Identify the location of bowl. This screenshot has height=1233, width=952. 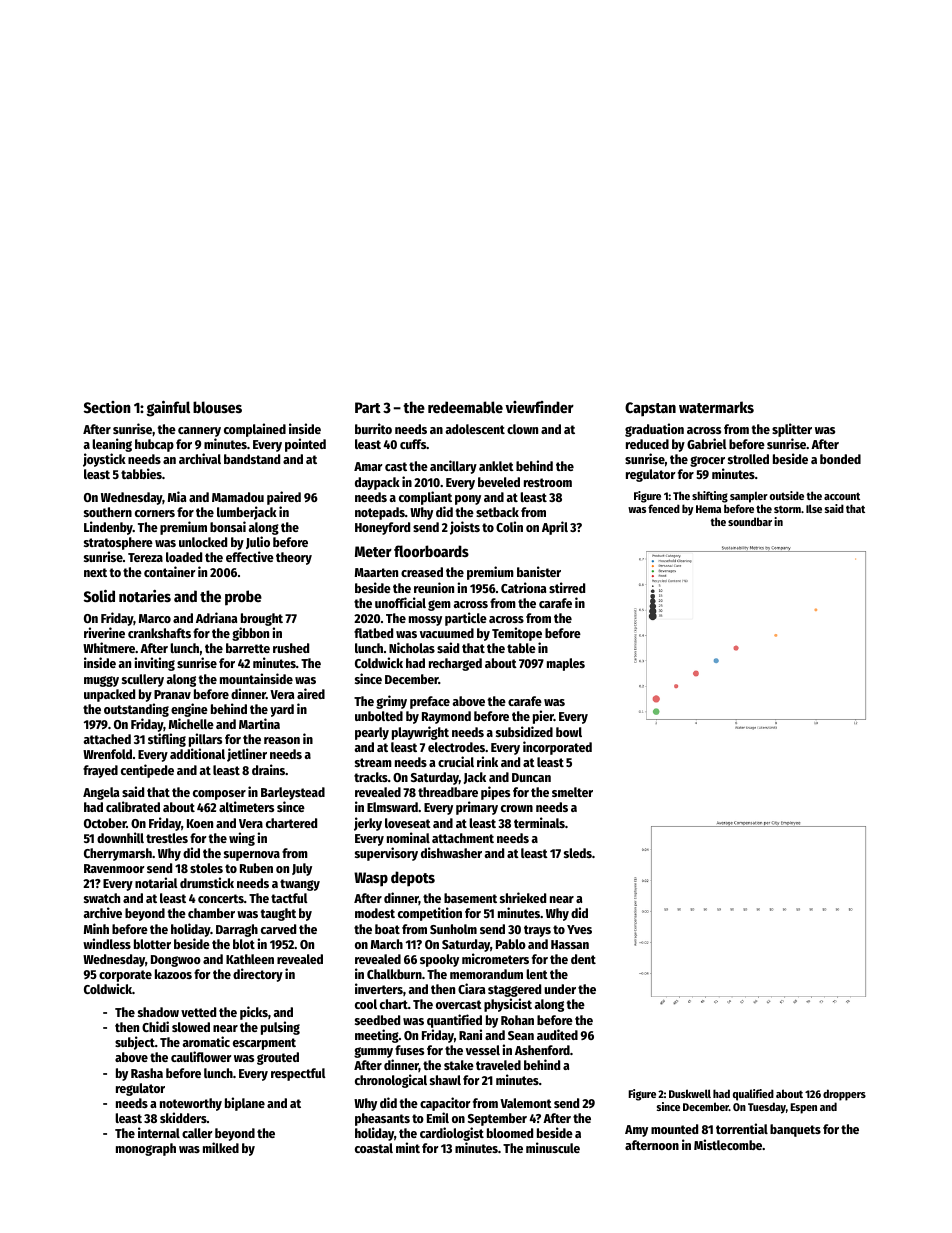
(569, 732).
